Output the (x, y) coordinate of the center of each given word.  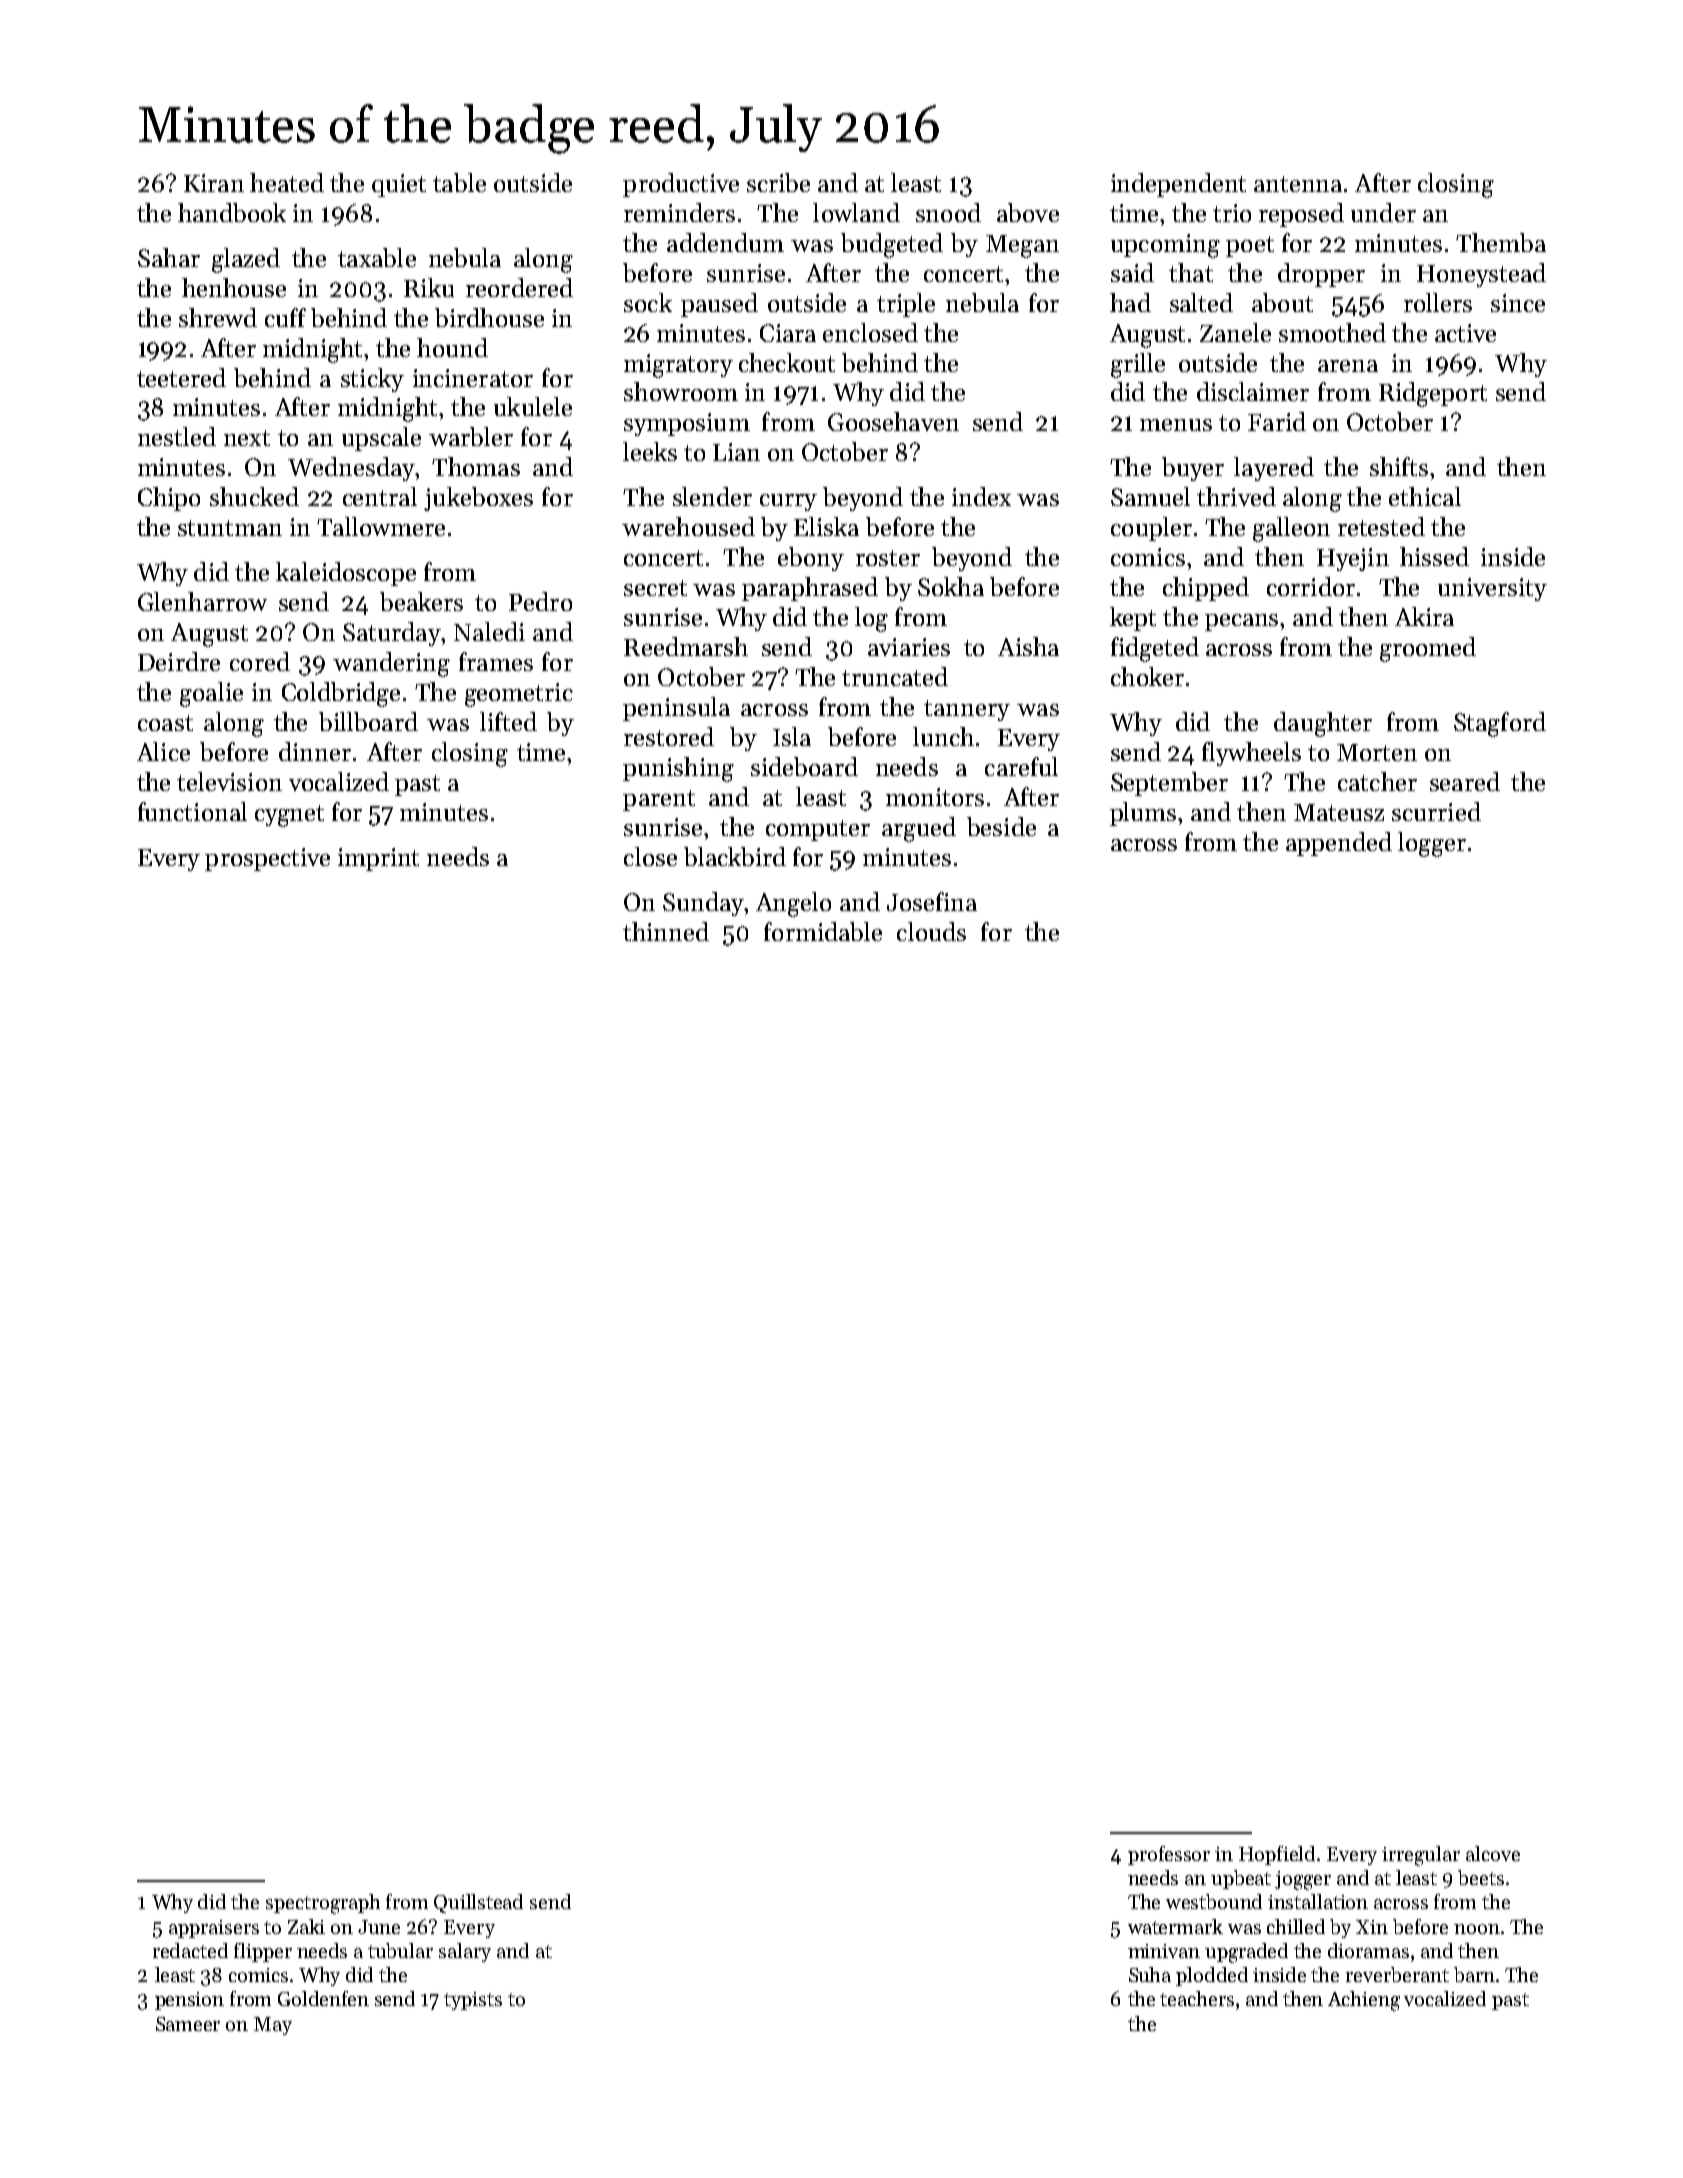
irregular (1421, 1856)
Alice (163, 751)
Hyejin (1353, 559)
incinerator (473, 378)
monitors (935, 797)
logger (1432, 844)
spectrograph (323, 1904)
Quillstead (478, 1903)
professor (1169, 1855)
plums (1143, 814)
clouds (931, 931)
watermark (1175, 1926)
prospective (267, 859)
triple (906, 305)
